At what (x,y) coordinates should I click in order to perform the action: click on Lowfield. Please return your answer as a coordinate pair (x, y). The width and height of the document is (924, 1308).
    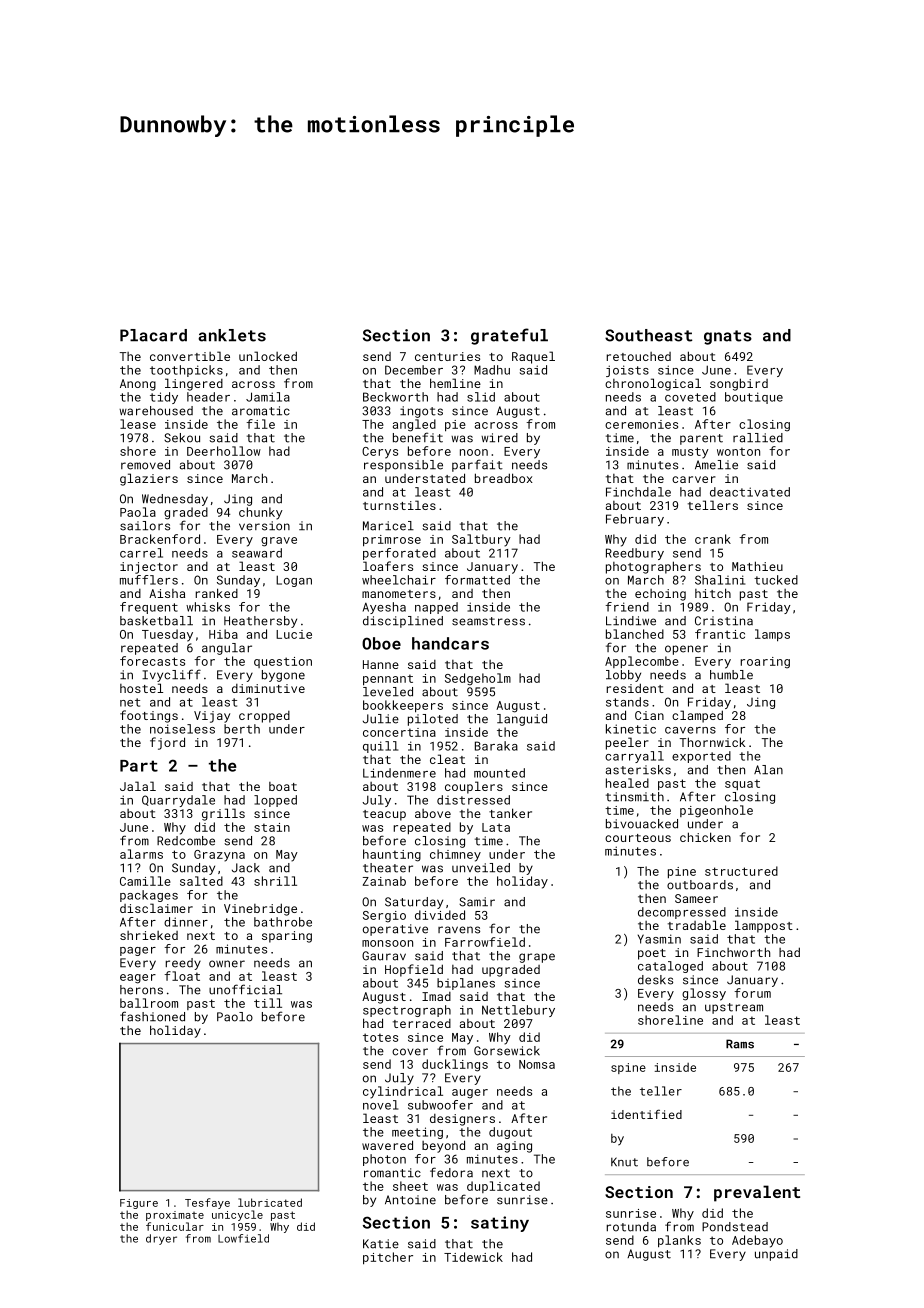
    Looking at the image, I should click on (243, 1238).
